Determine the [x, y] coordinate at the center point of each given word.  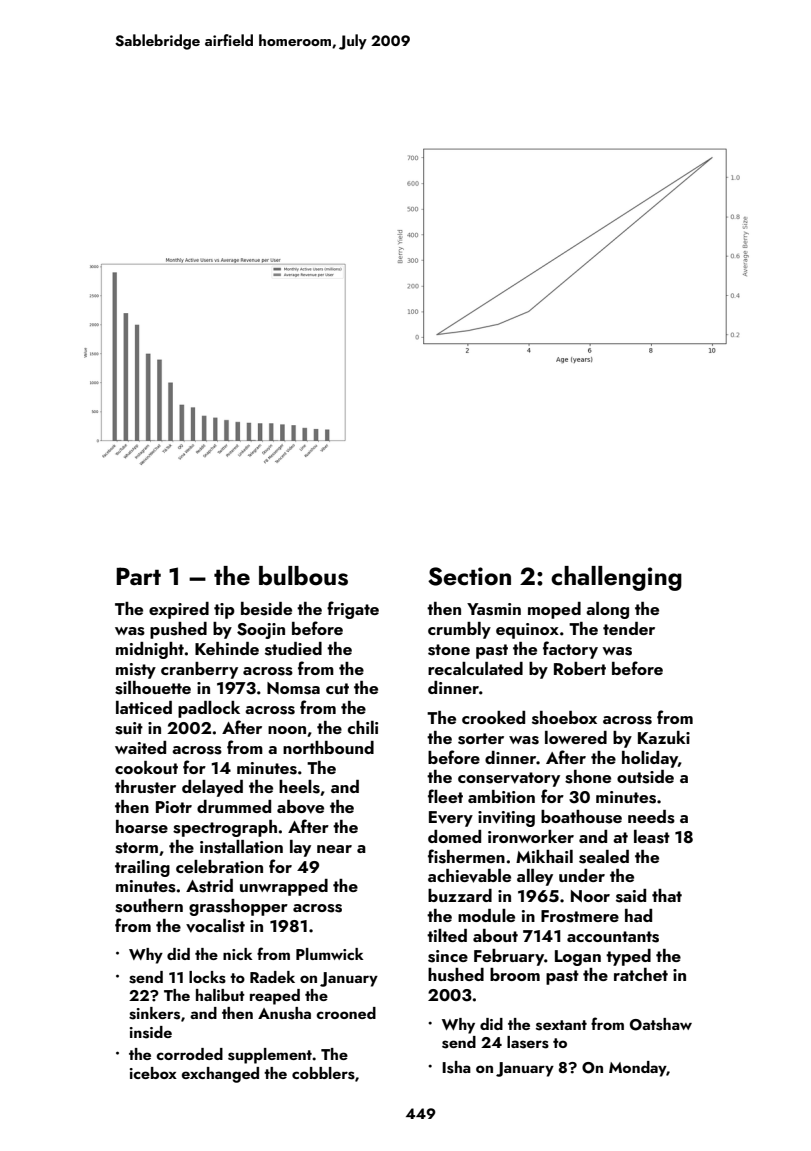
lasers [528, 1042]
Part [138, 576]
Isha [456, 1067]
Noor [590, 896]
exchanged [220, 1075]
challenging [616, 578]
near [334, 849]
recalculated [475, 668]
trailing [142, 868]
